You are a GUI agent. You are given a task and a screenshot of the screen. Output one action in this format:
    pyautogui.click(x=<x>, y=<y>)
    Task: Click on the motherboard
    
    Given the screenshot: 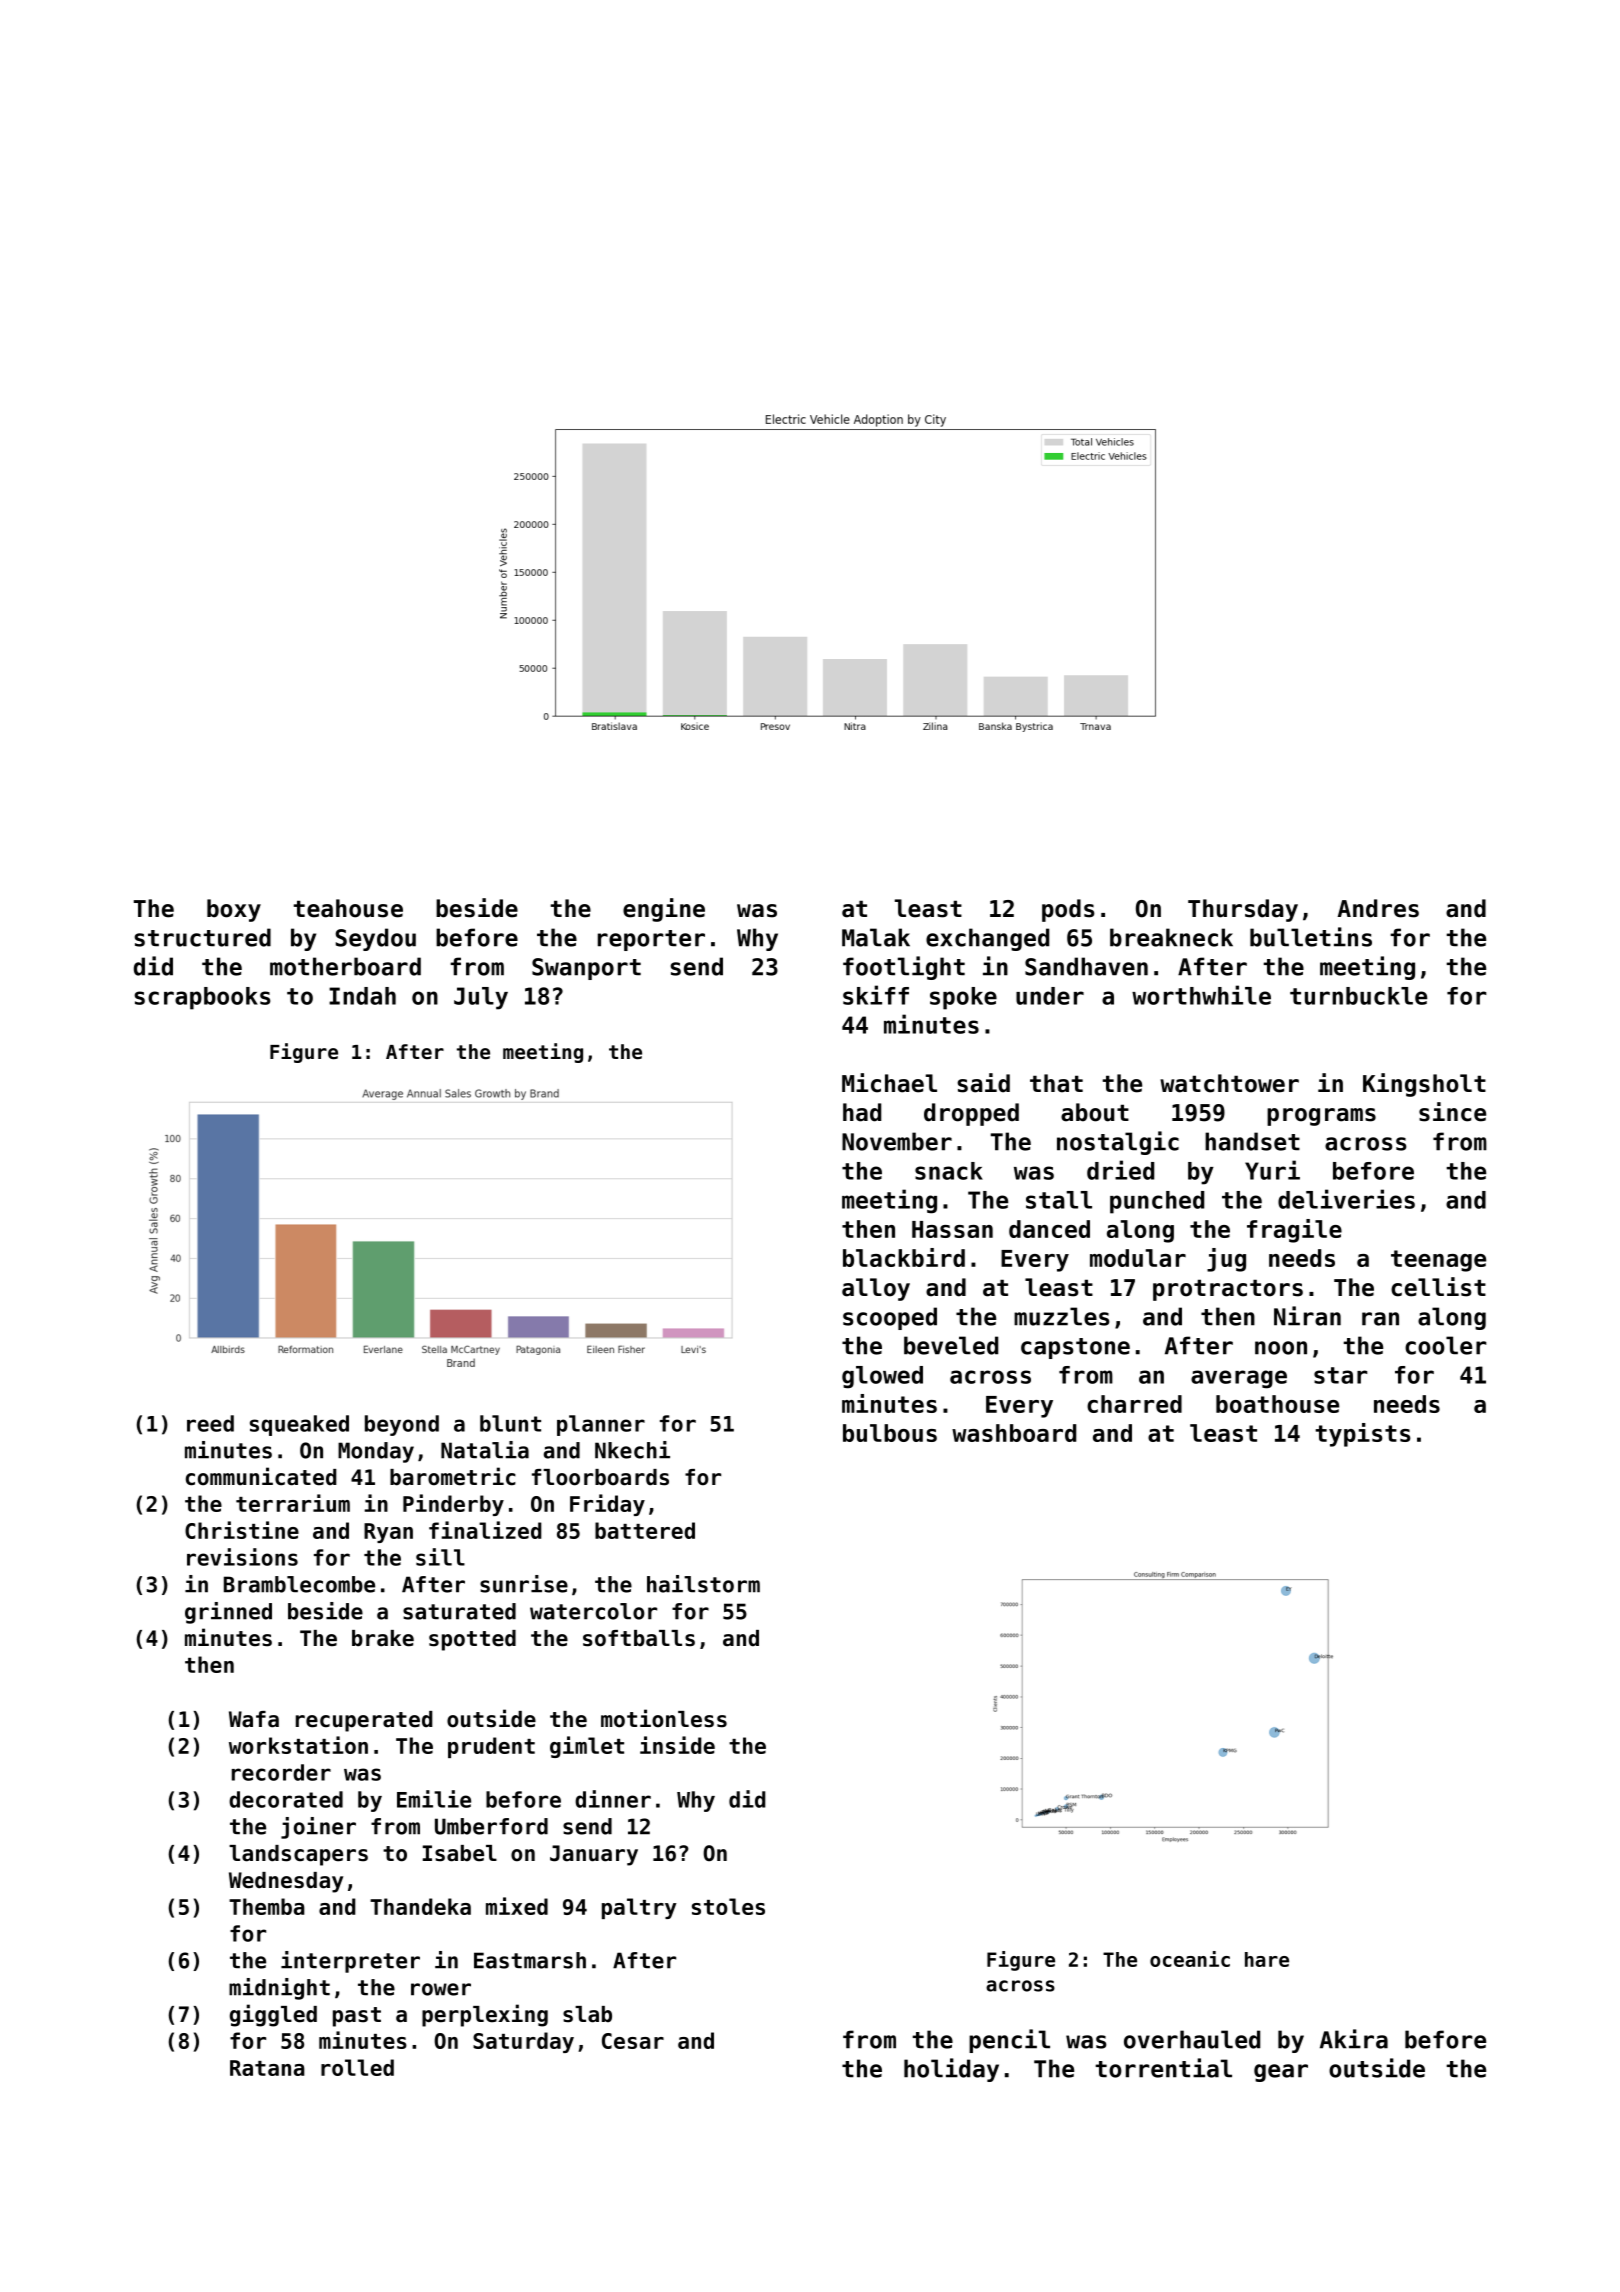 What is the action you would take?
    pyautogui.click(x=345, y=966)
